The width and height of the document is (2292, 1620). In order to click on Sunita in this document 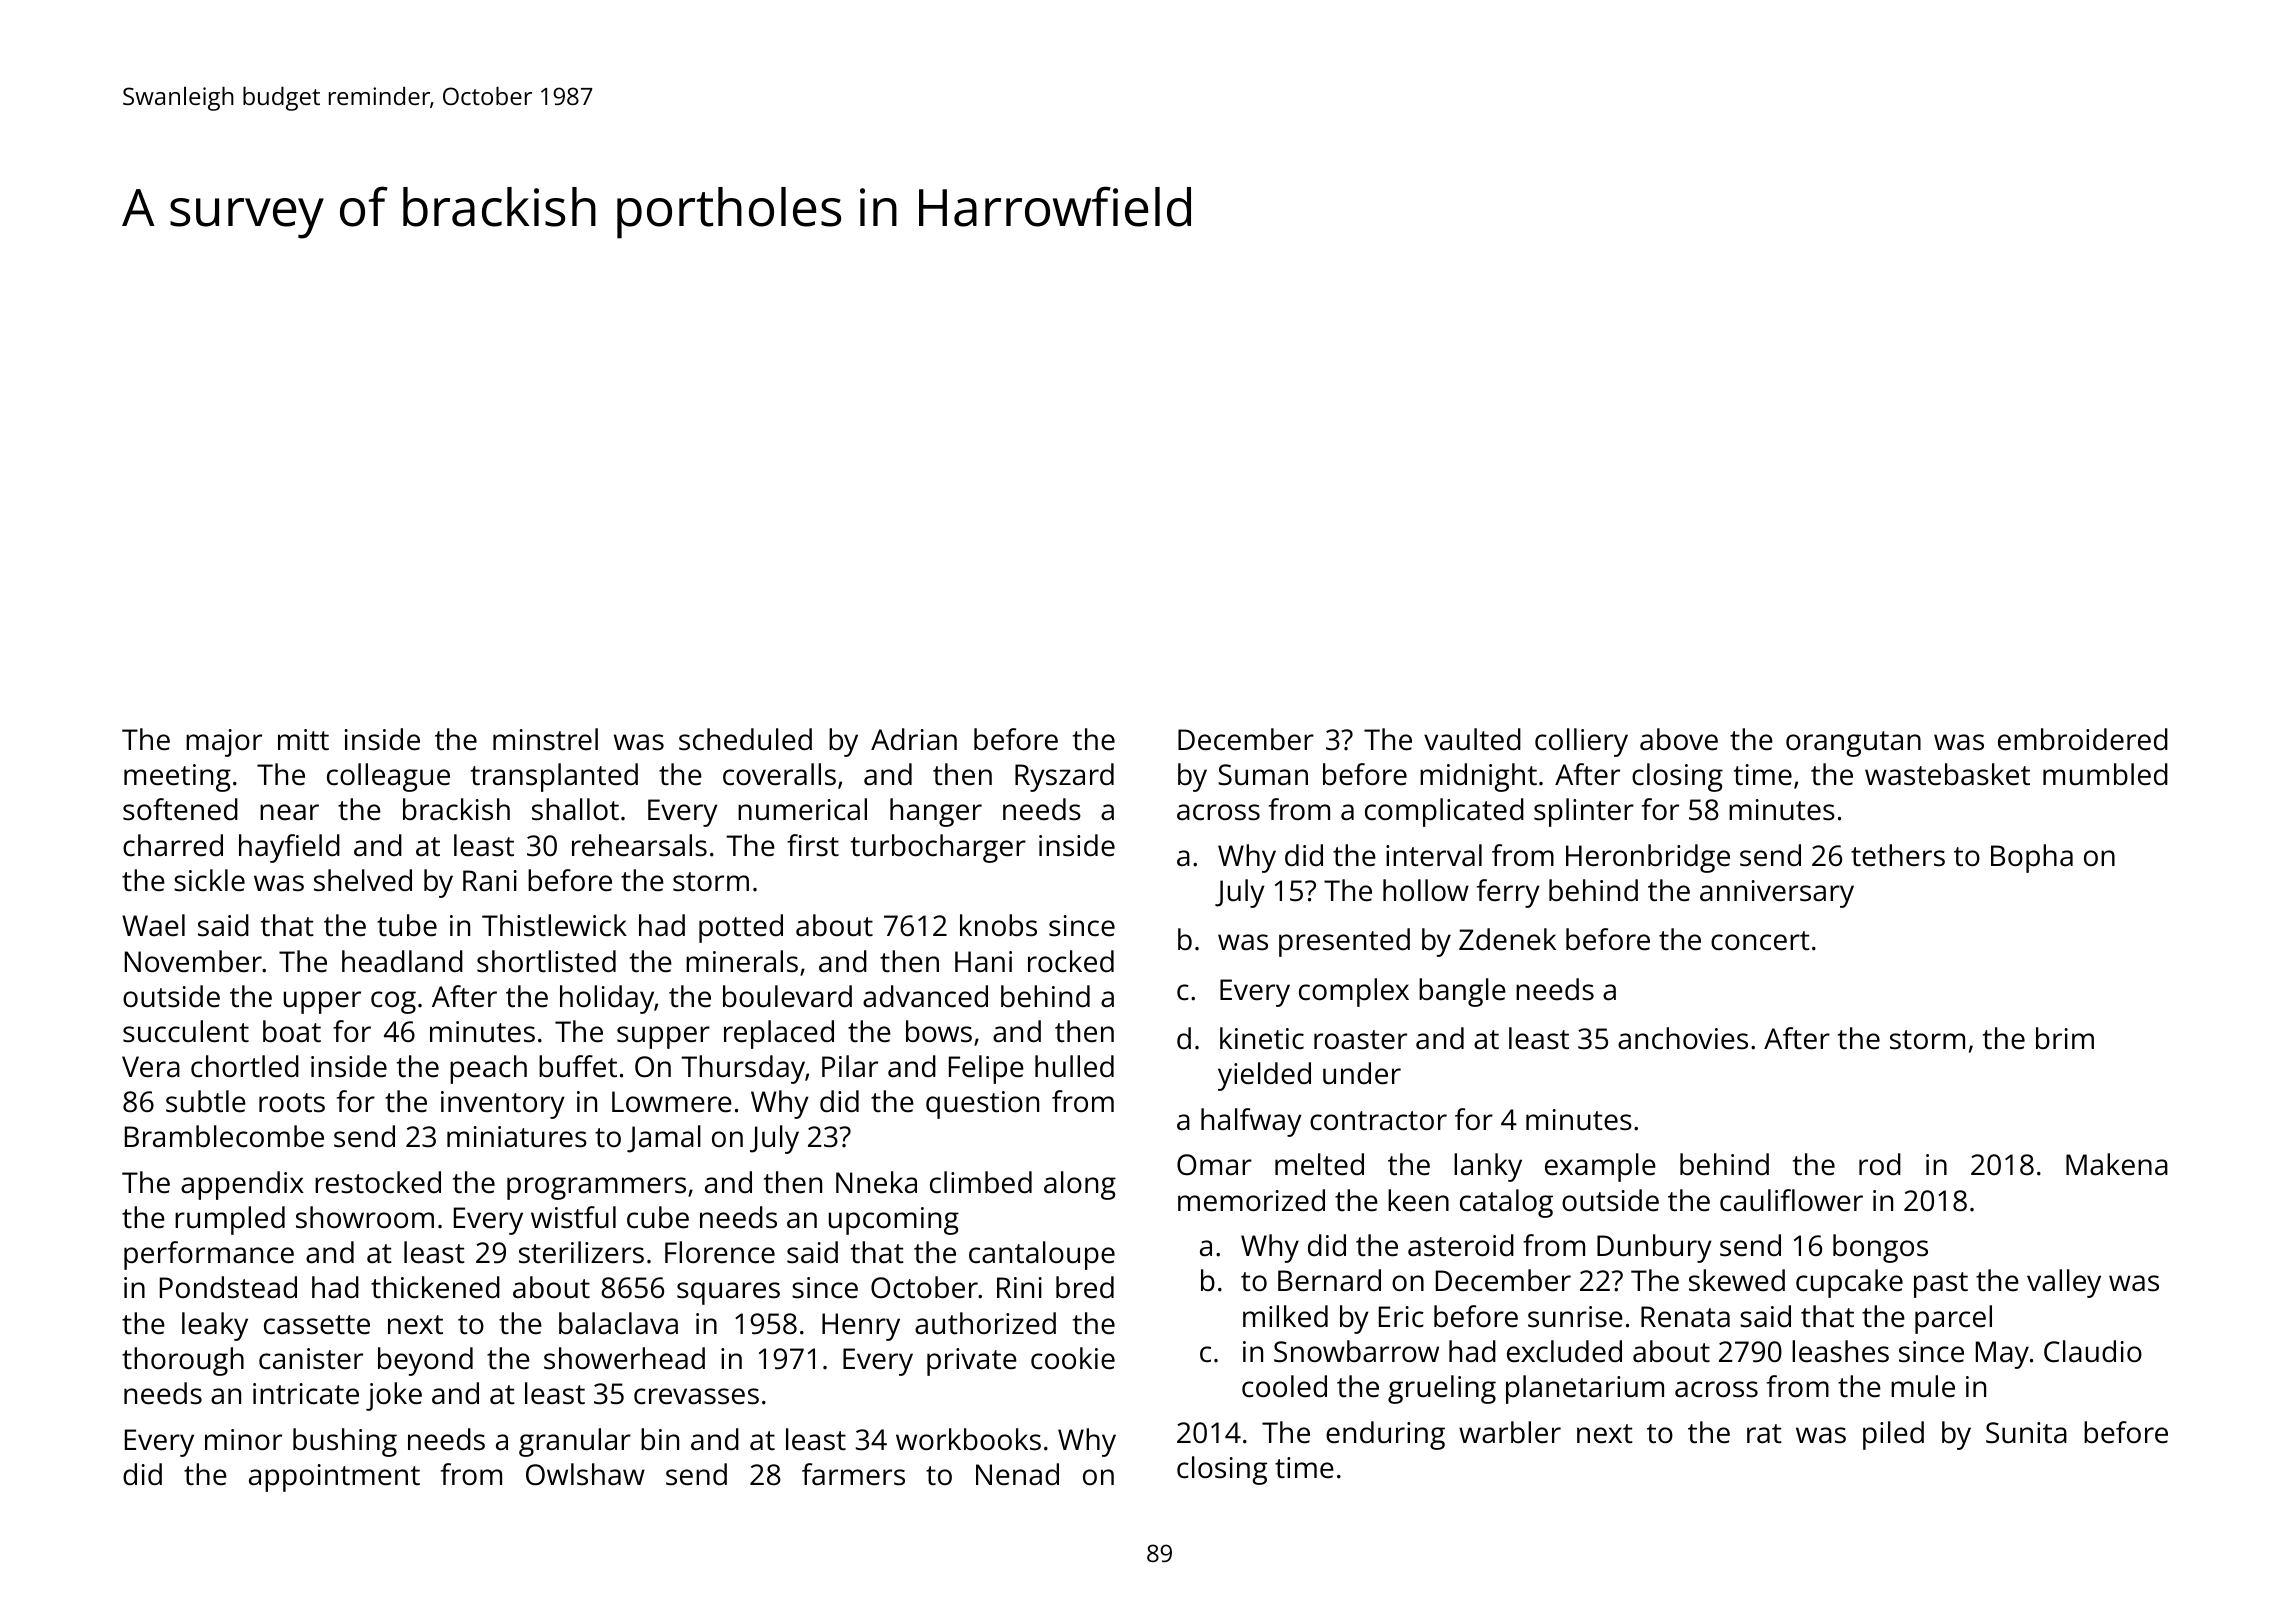, I will do `click(2026, 1433)`.
